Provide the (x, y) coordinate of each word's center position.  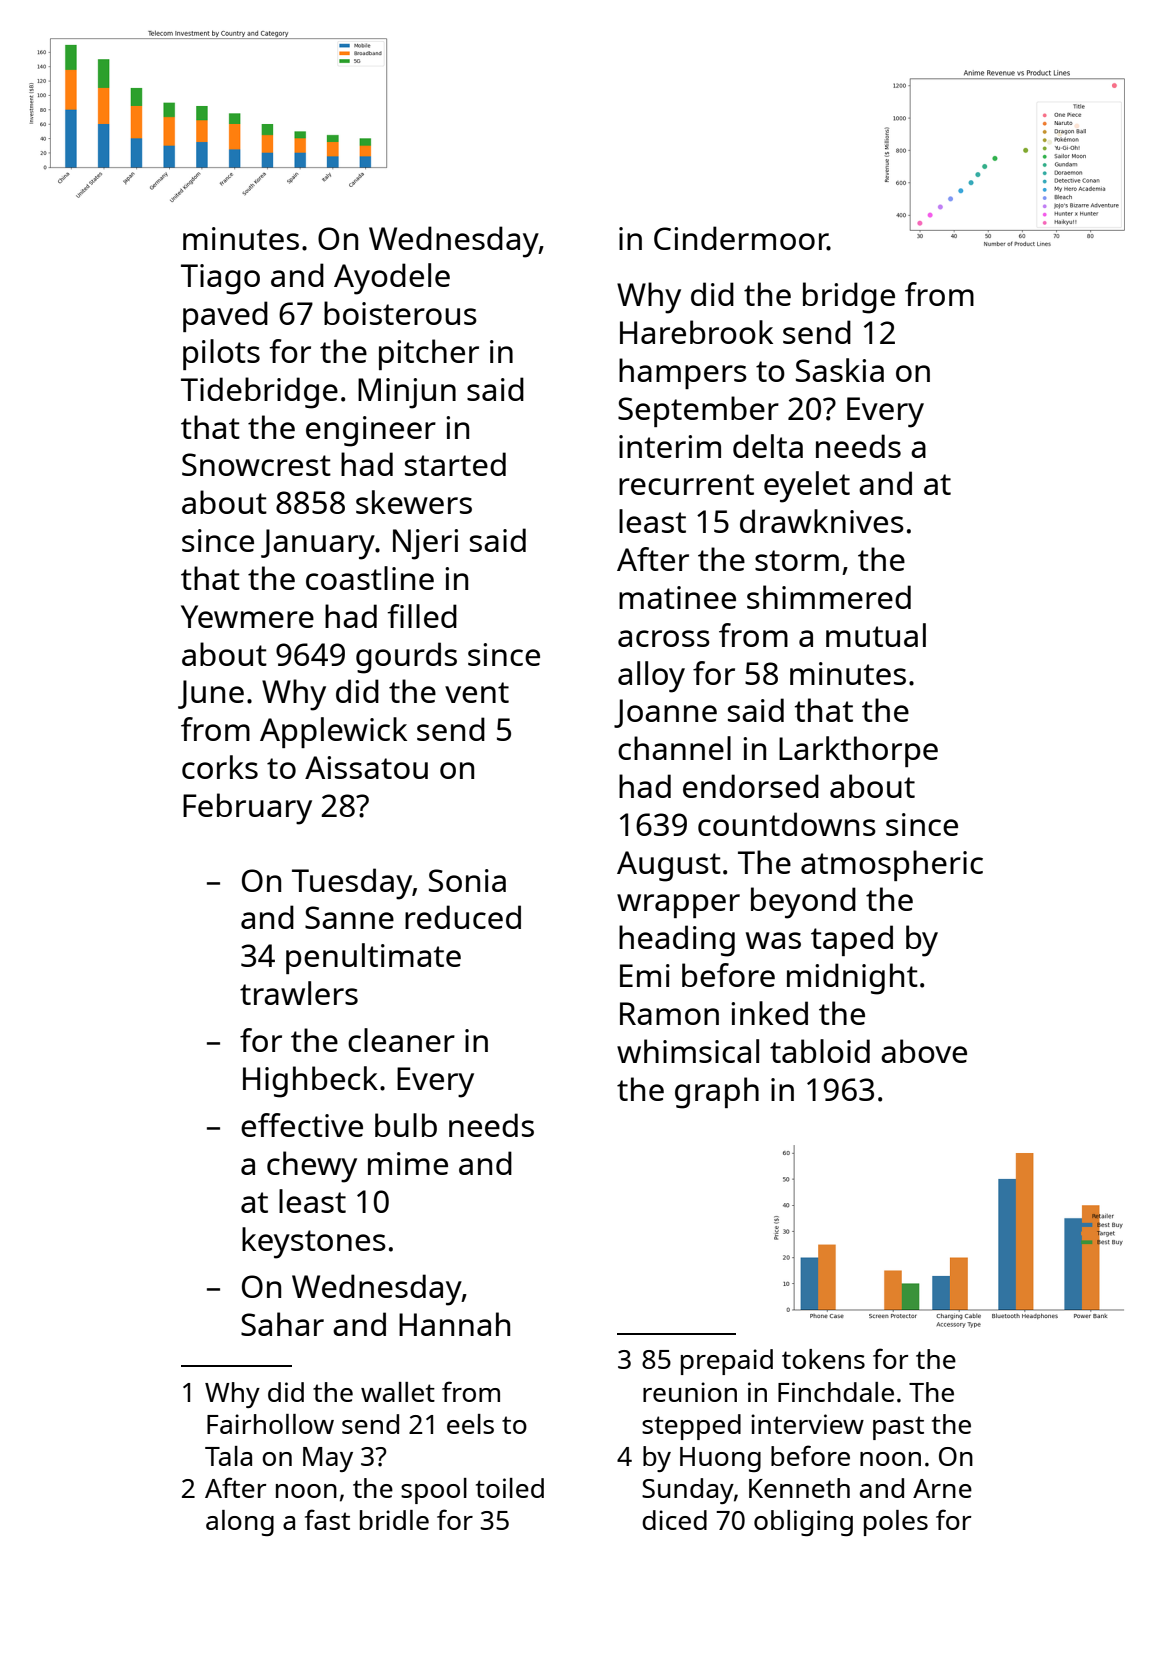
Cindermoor (741, 238)
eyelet (807, 487)
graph (717, 1093)
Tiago (220, 279)
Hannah (454, 1324)
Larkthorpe (858, 751)
